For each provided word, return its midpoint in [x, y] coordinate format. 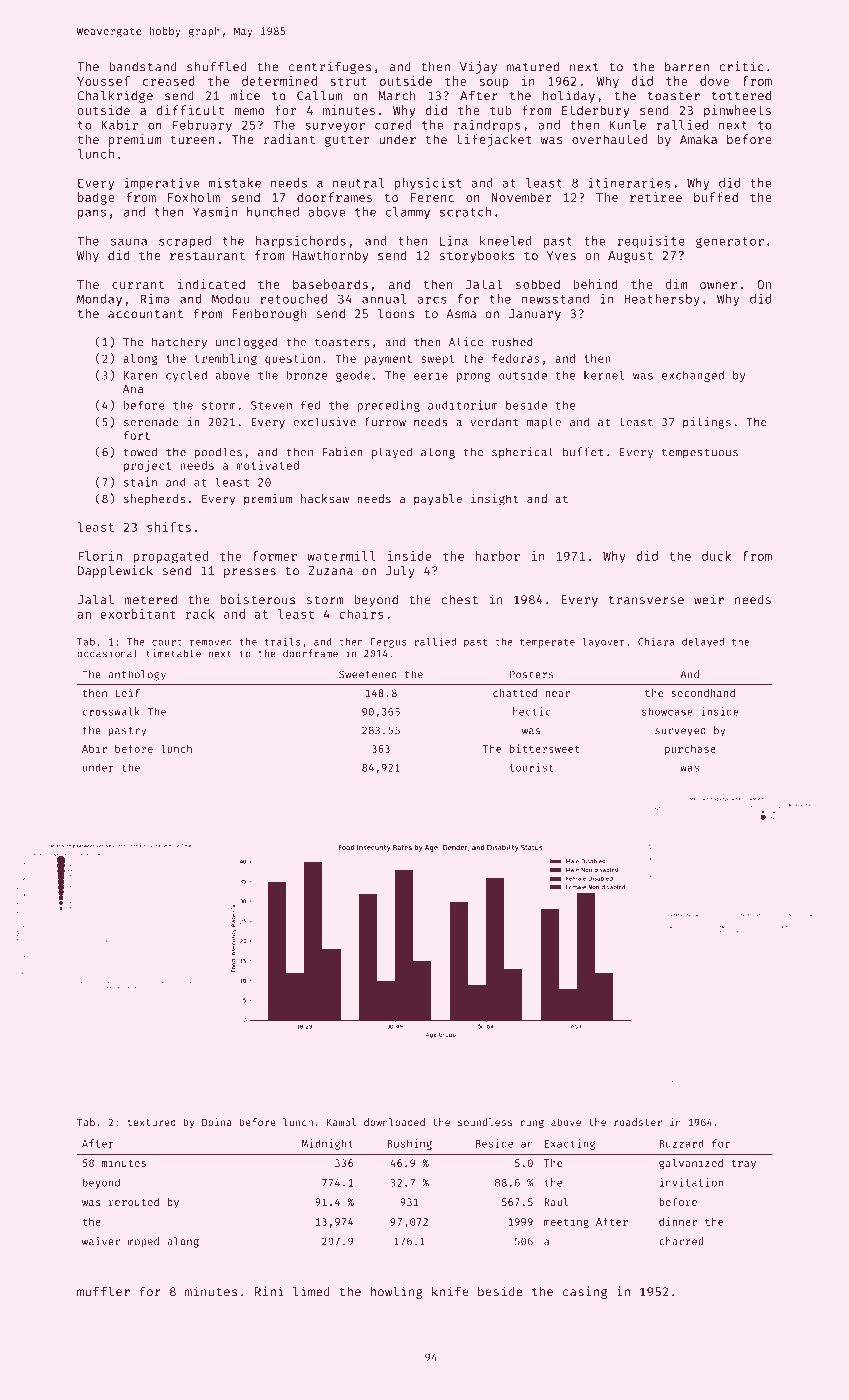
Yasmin [215, 212]
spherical [523, 453]
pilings [707, 423]
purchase [690, 750]
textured [151, 1122]
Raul [556, 1202]
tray [743, 1164]
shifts [169, 527]
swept [438, 360]
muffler [103, 1291]
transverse [646, 600]
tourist [531, 767]
